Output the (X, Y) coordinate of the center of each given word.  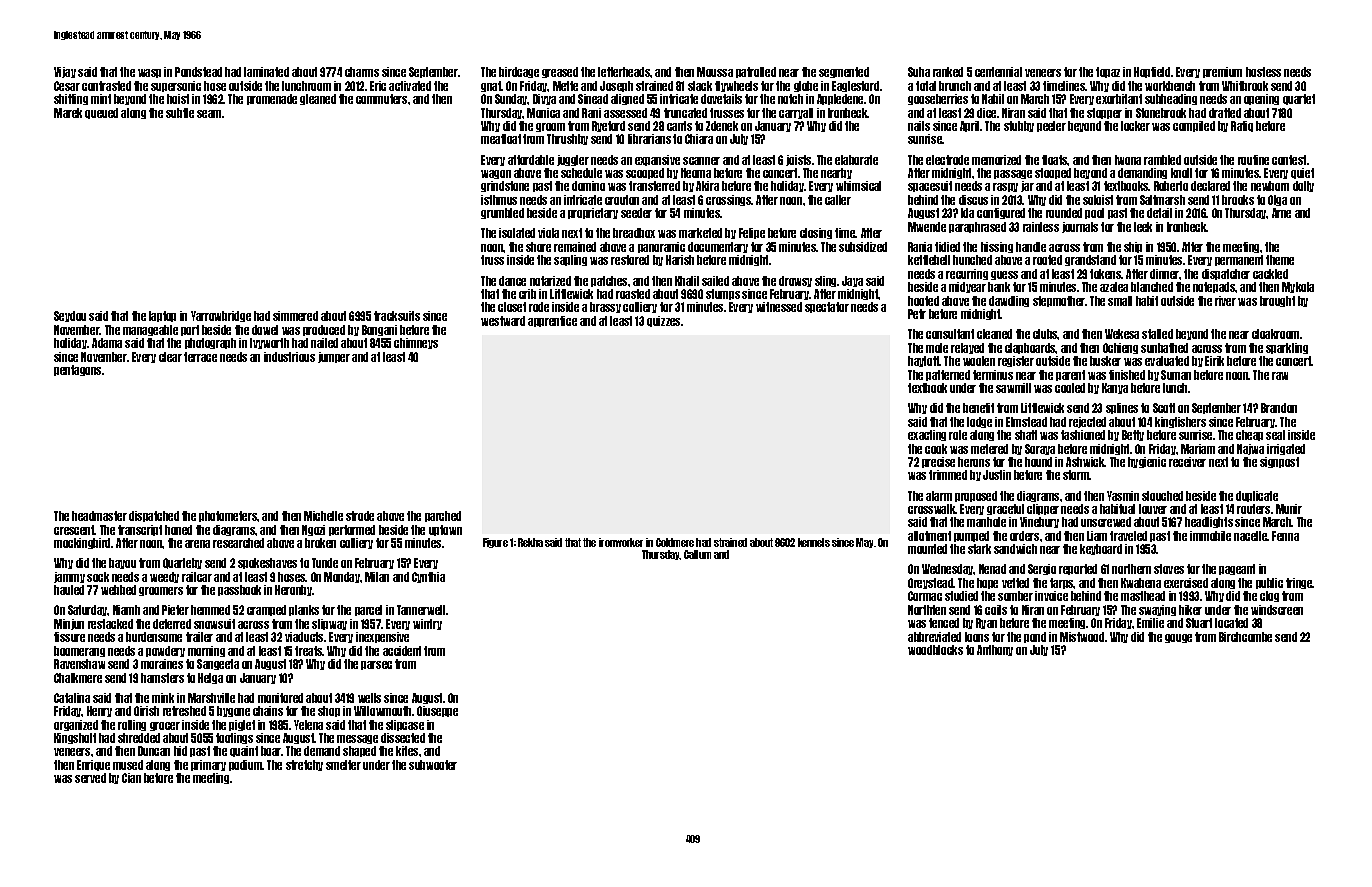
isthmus (499, 200)
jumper (334, 357)
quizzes (663, 321)
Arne (1281, 213)
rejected (1087, 422)
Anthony (995, 650)
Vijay (65, 72)
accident (402, 651)
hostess (1263, 72)
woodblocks (935, 650)
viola (548, 233)
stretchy (304, 765)
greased (560, 72)
